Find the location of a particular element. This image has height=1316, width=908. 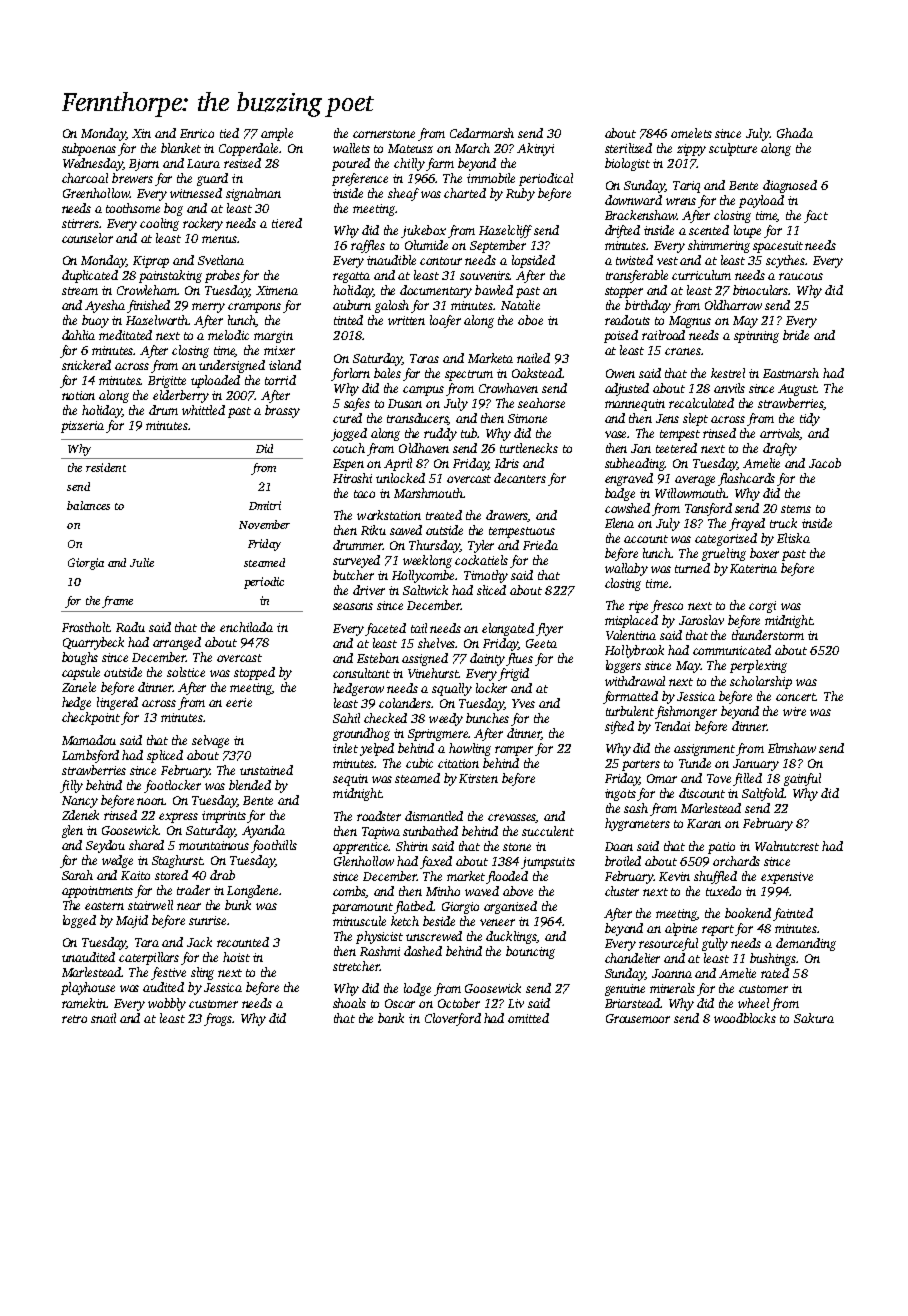

balances is located at coordinates (88, 505).
